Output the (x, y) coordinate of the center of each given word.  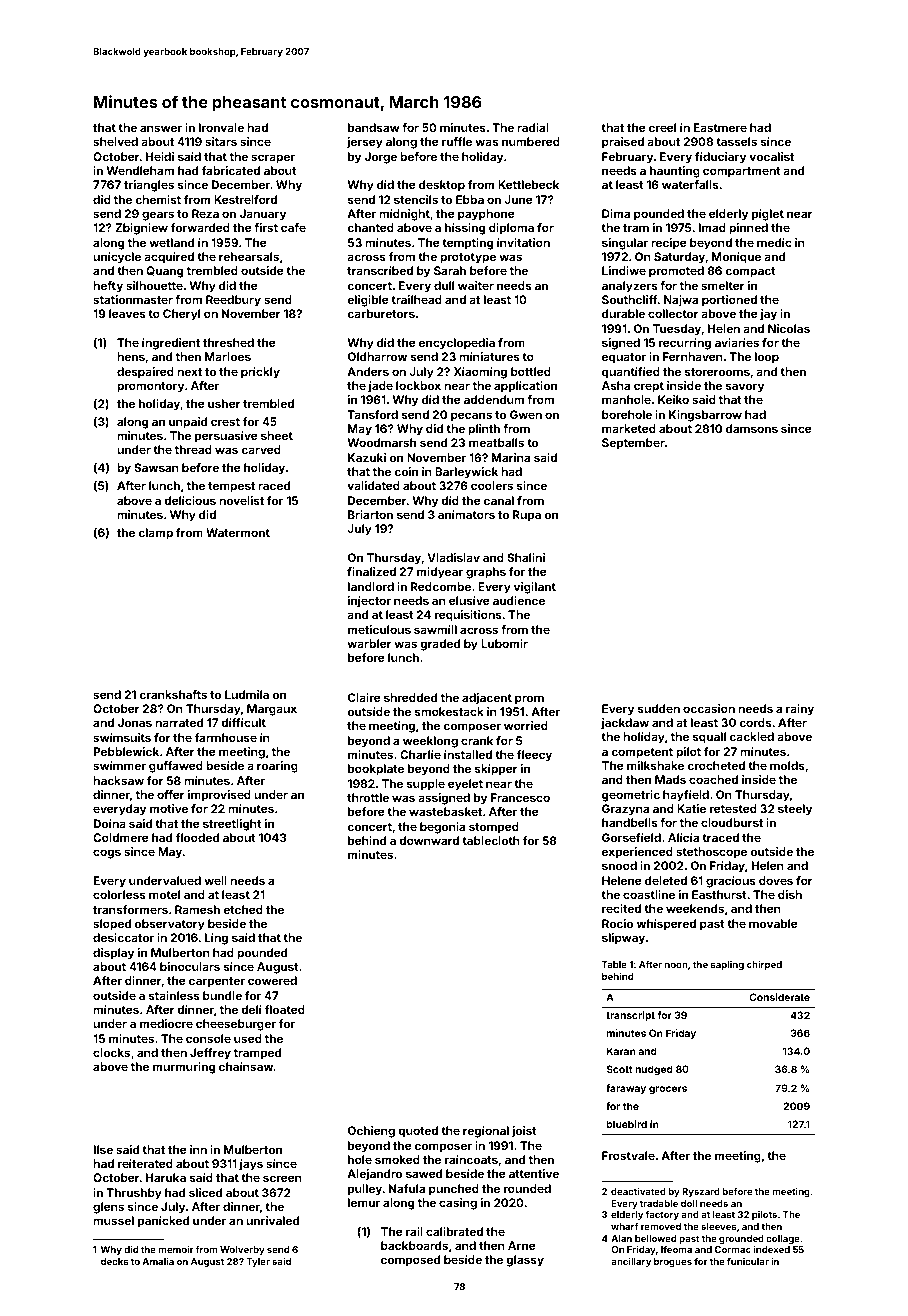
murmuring (184, 1068)
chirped (764, 965)
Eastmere (720, 127)
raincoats (471, 1159)
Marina (511, 457)
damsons (752, 428)
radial (533, 127)
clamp (155, 534)
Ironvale (221, 127)
